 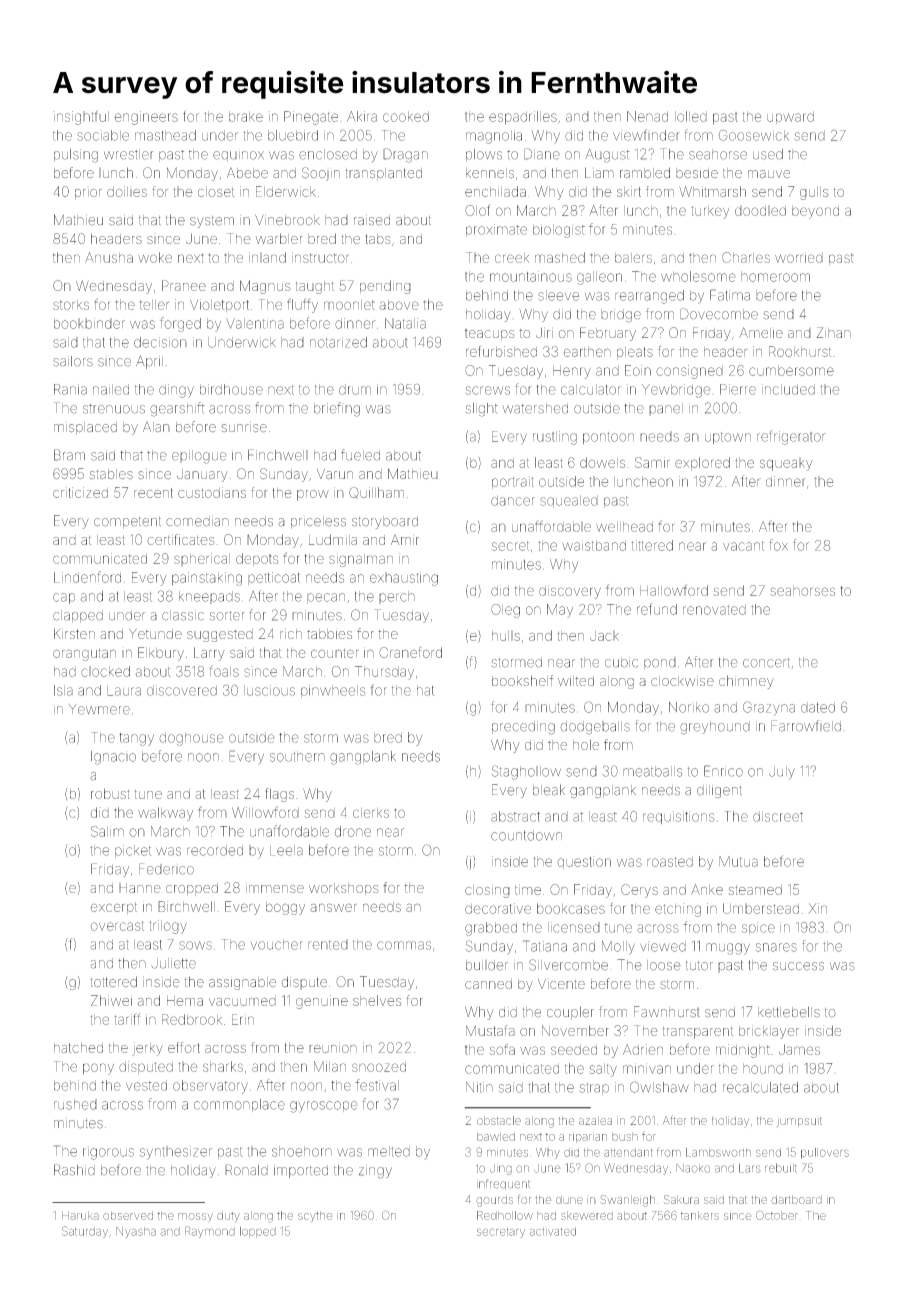 What do you see at coordinates (385, 522) in the image?
I see `storyboard` at bounding box center [385, 522].
